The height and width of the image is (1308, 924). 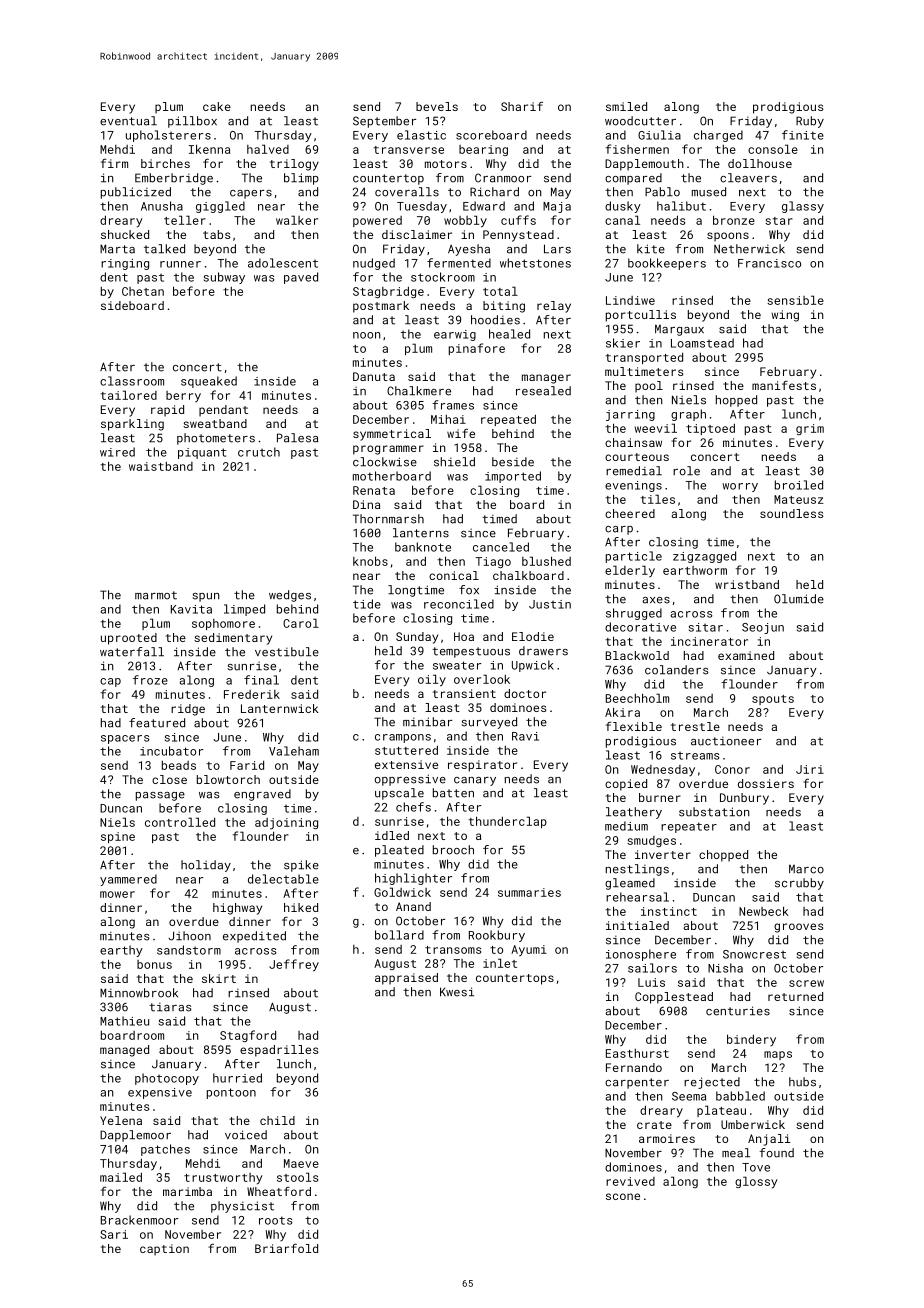 What do you see at coordinates (286, 1248) in the image?
I see `Briarfold` at bounding box center [286, 1248].
